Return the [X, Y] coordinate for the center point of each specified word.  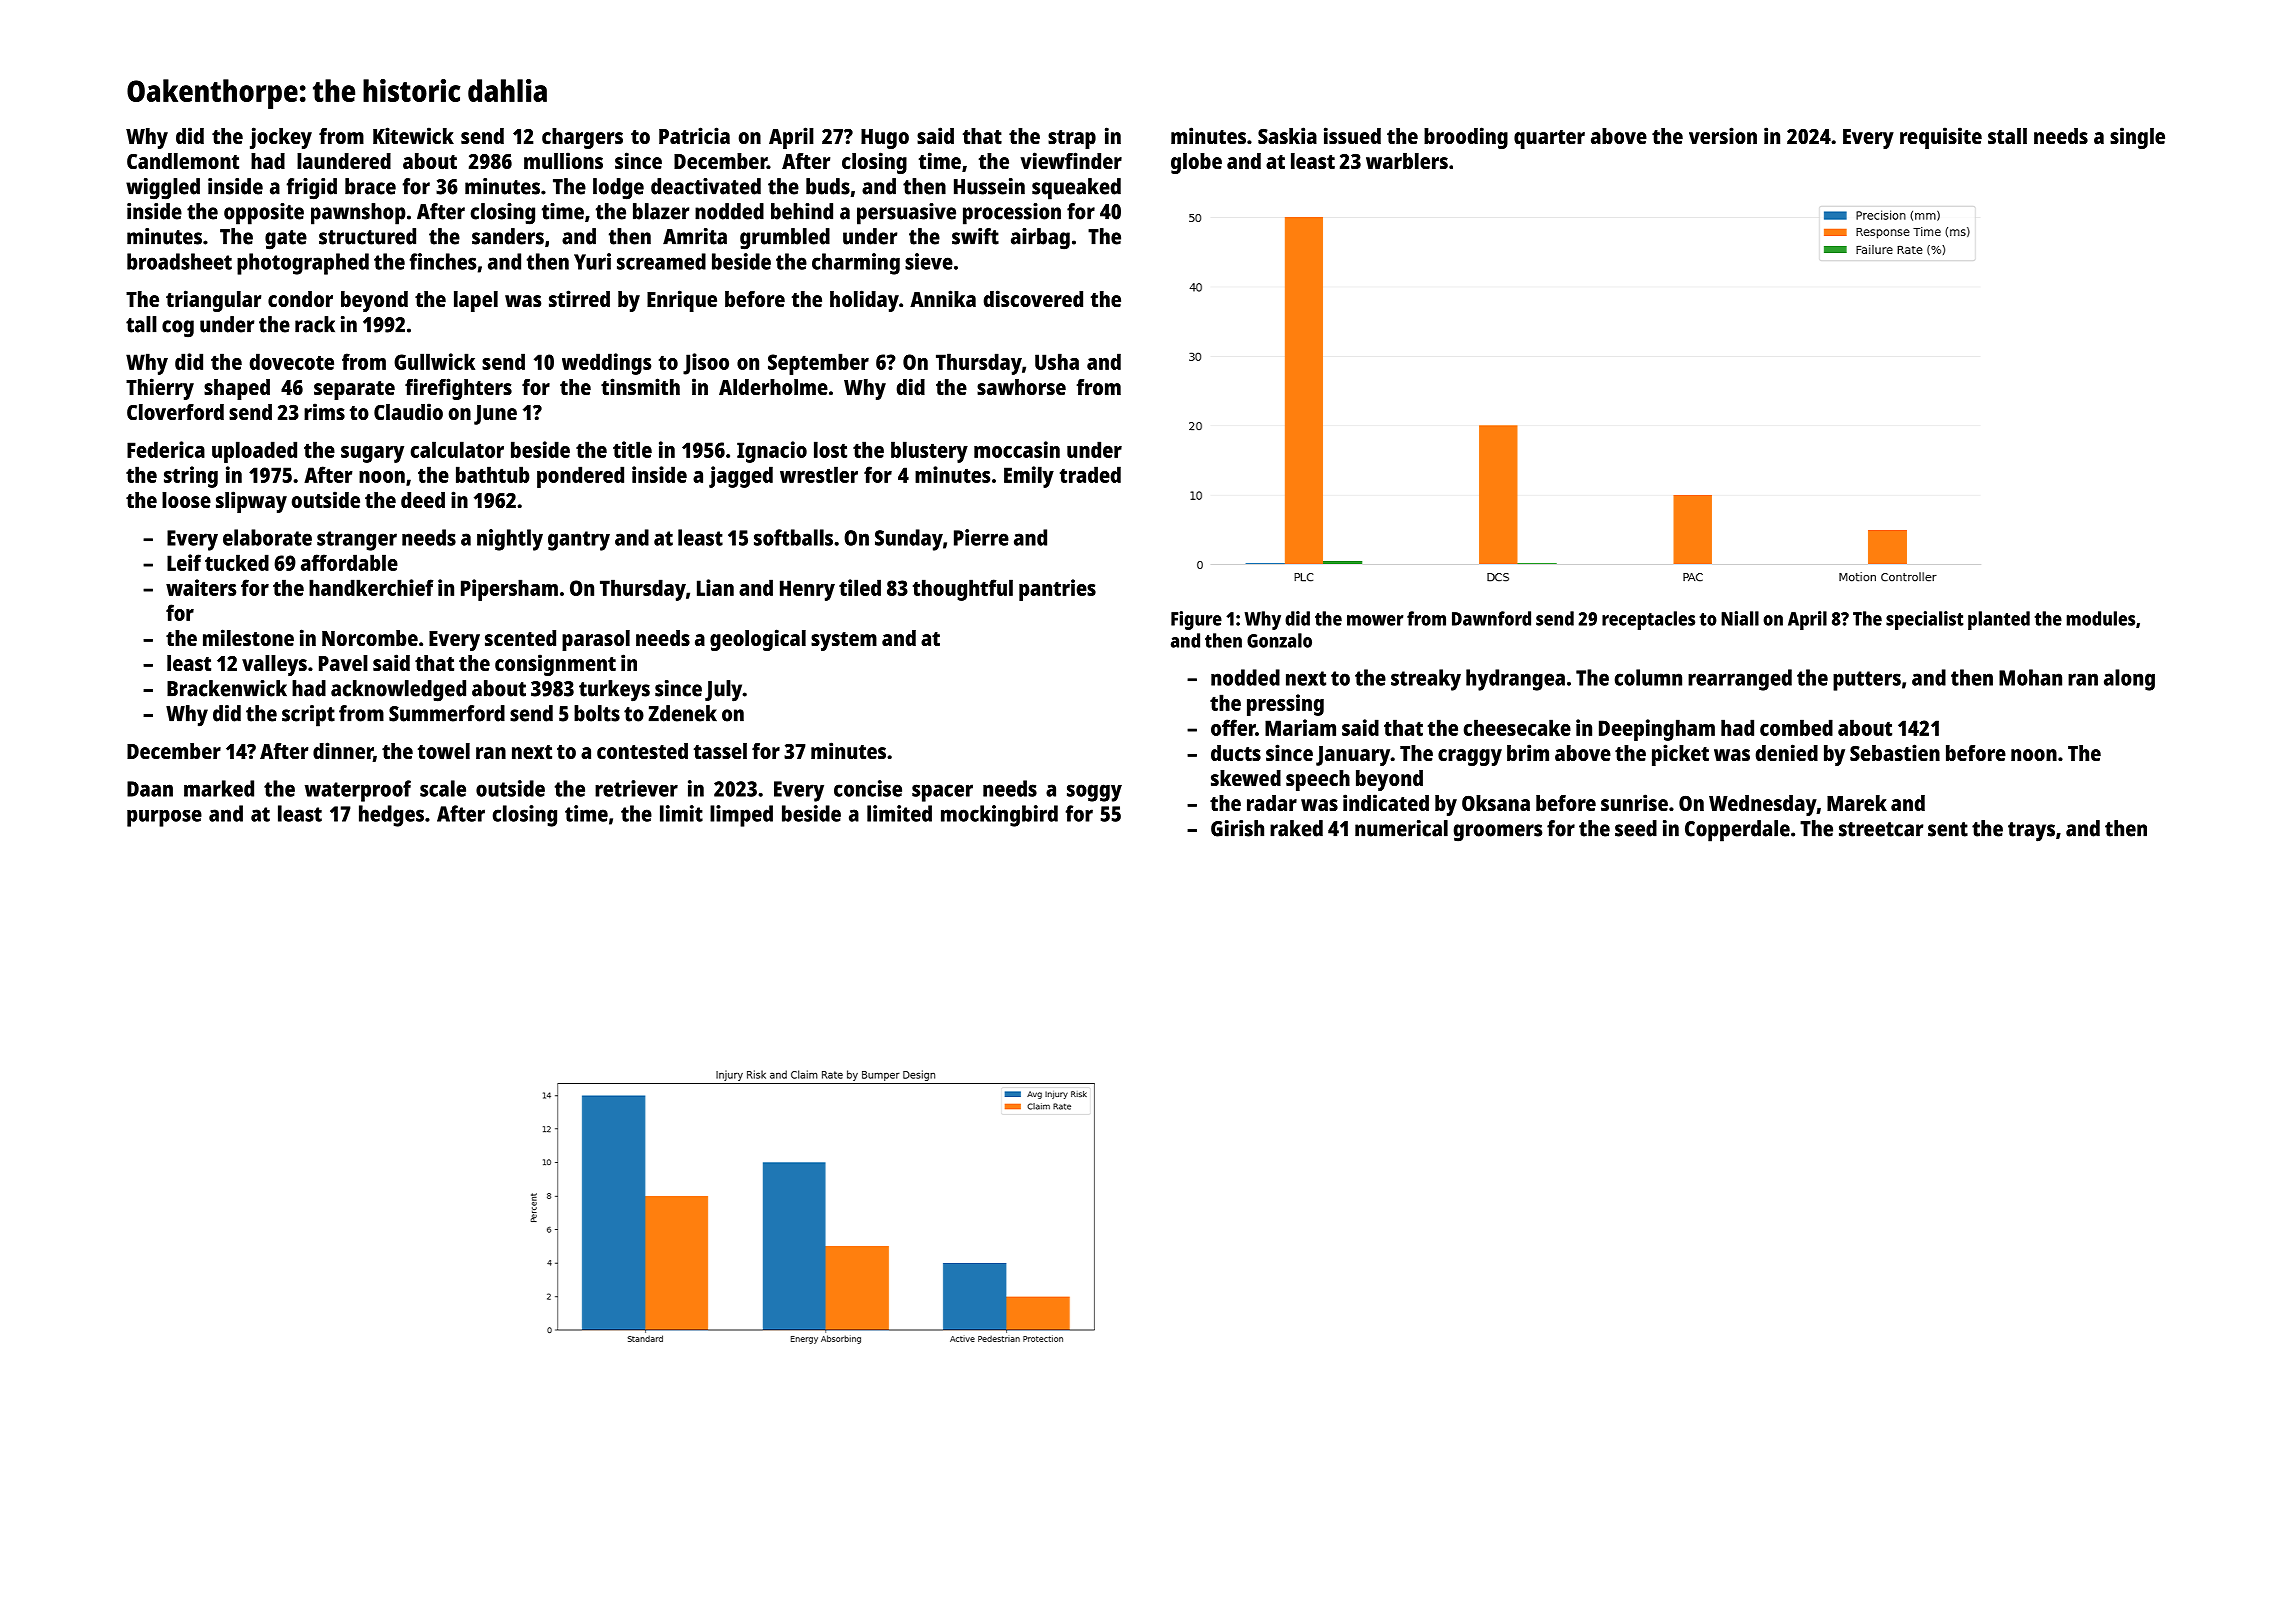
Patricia [694, 135]
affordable [349, 562]
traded [1090, 474]
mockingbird [999, 816]
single [2137, 138]
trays [2031, 832]
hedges [391, 816]
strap [1072, 139]
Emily [1029, 477]
